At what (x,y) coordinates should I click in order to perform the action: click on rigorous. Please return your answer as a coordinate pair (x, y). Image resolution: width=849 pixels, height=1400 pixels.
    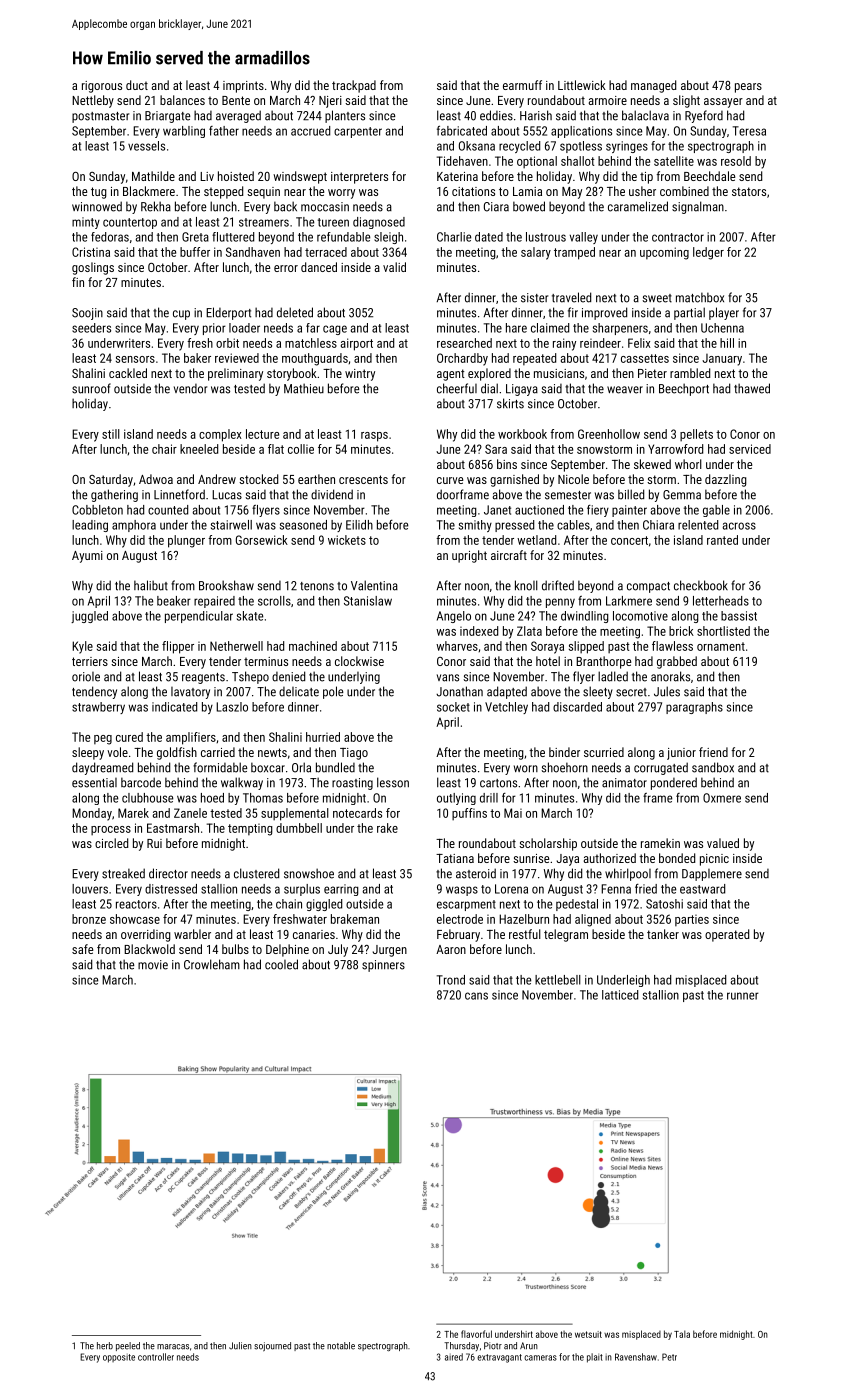
    Looking at the image, I should click on (102, 87).
